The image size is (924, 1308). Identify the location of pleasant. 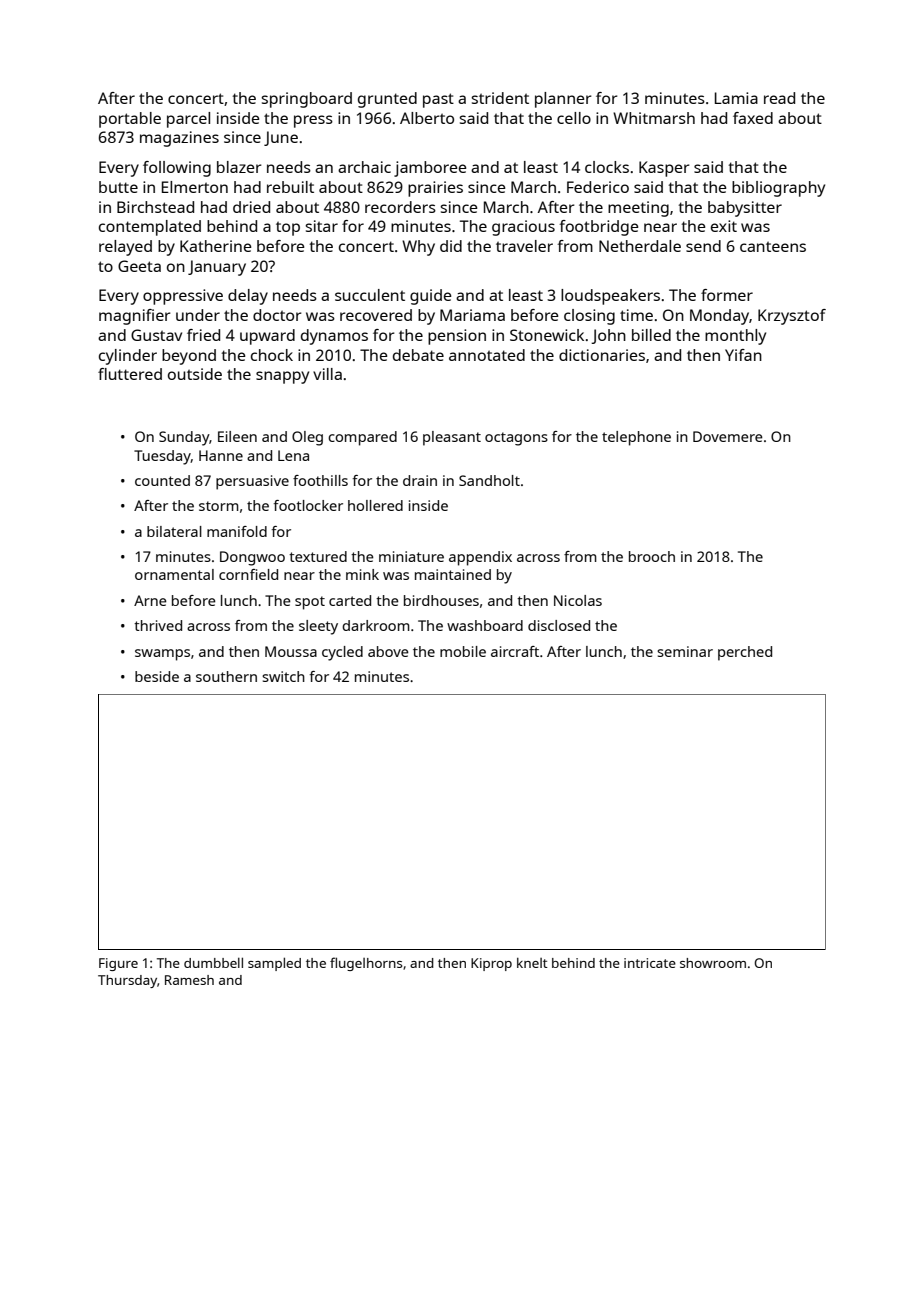
(452, 438).
